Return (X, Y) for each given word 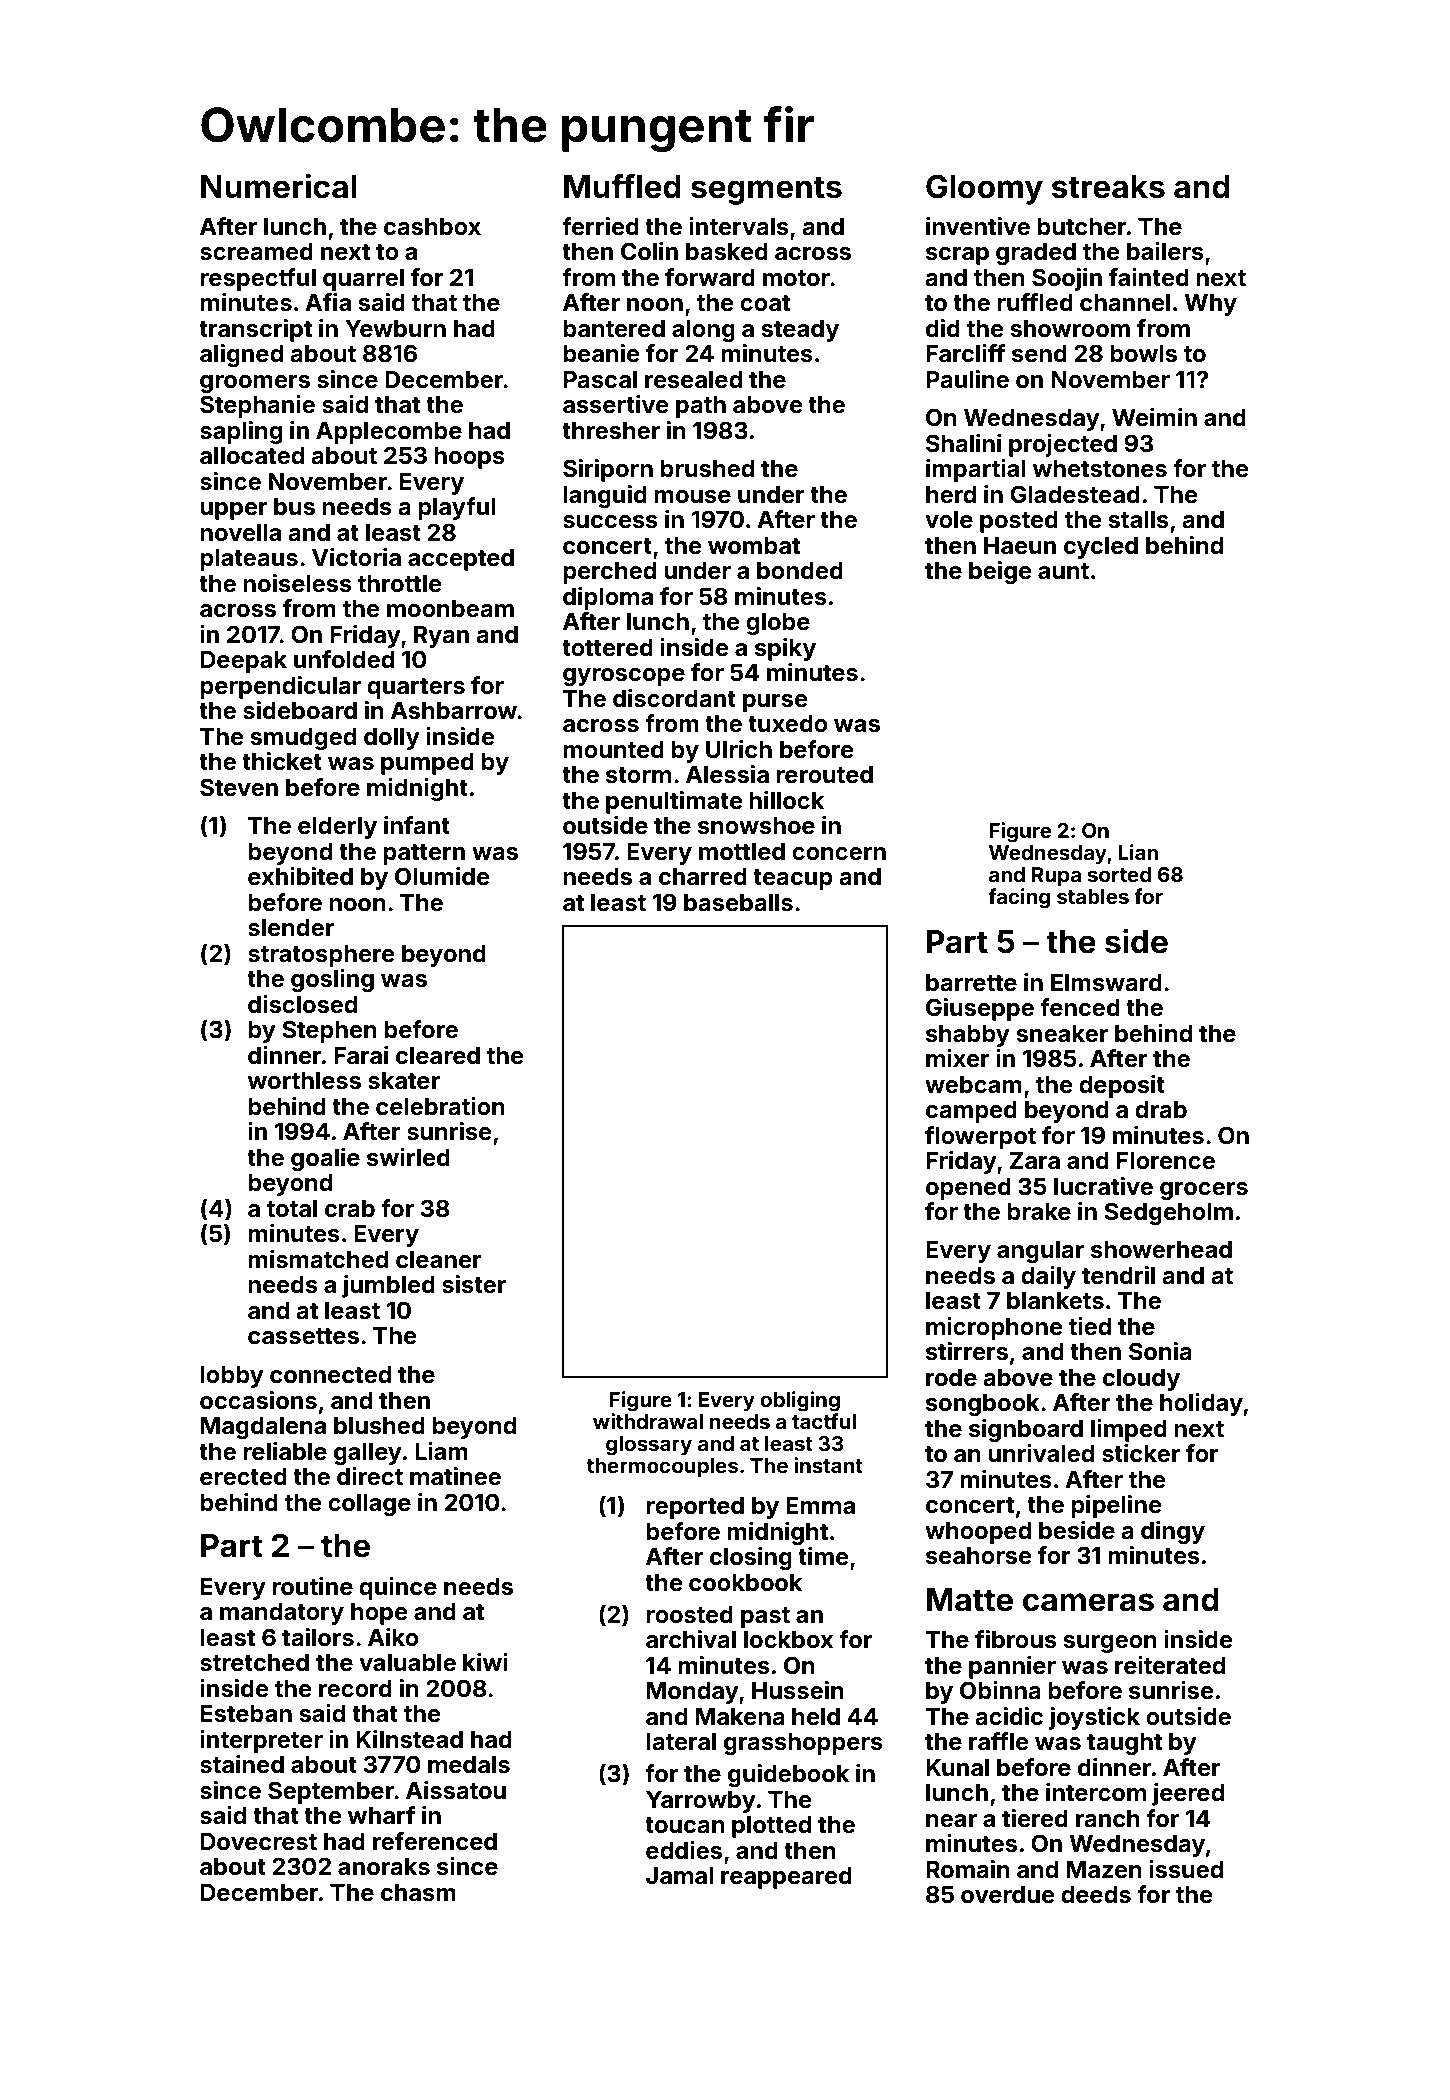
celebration (440, 1106)
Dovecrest (259, 1841)
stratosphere (321, 956)
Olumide (442, 876)
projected (1063, 445)
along (703, 331)
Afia (328, 302)
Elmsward (1106, 983)
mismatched (318, 1259)
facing (1019, 898)
